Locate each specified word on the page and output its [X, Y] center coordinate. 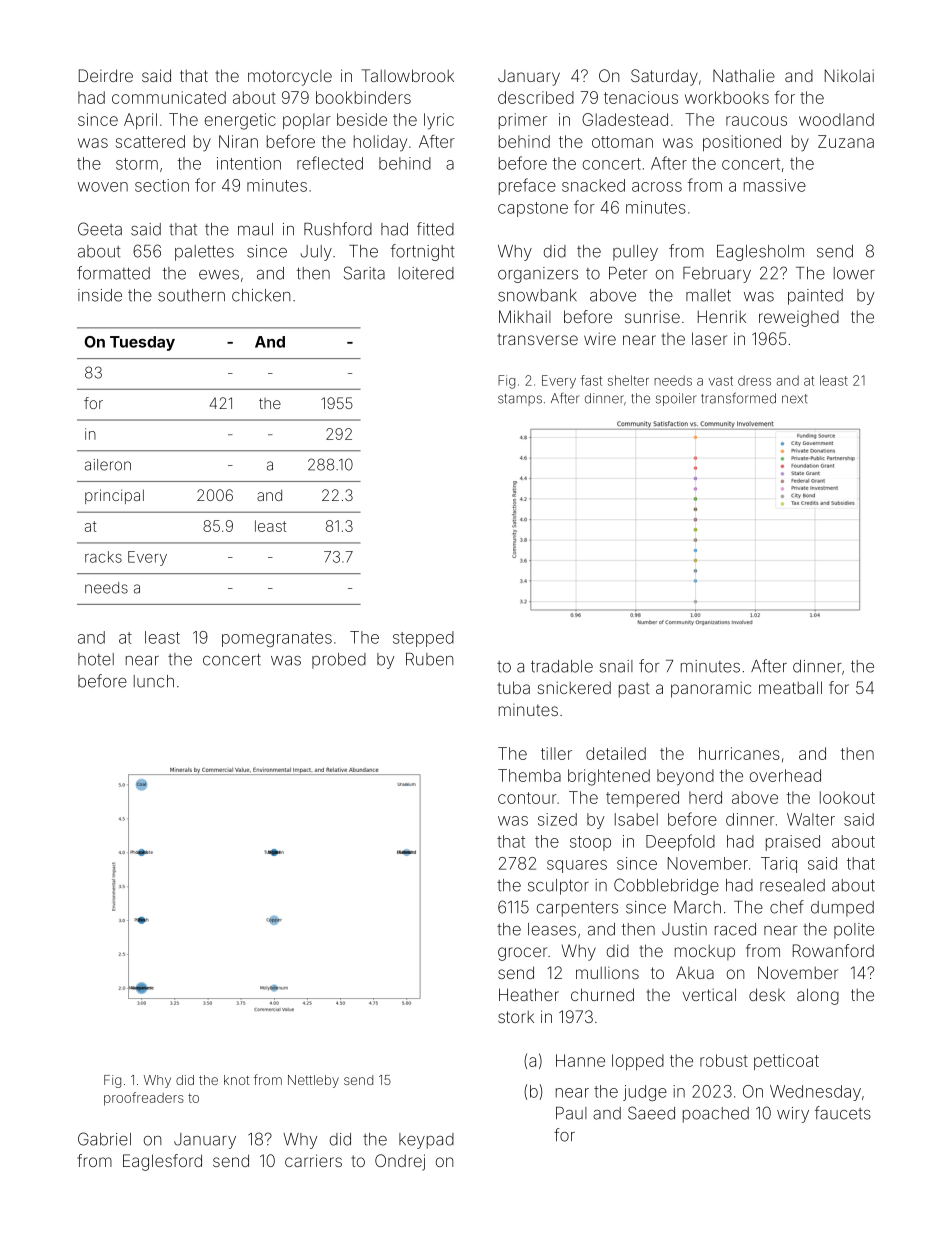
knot [236, 1080]
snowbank [537, 295]
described [536, 97]
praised [793, 843]
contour [527, 798]
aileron [108, 465]
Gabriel [104, 1139]
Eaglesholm [760, 253]
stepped [423, 639]
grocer [522, 954]
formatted [113, 273]
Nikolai [849, 75]
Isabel [636, 819]
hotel [96, 659]
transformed [738, 398]
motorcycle [290, 78]
